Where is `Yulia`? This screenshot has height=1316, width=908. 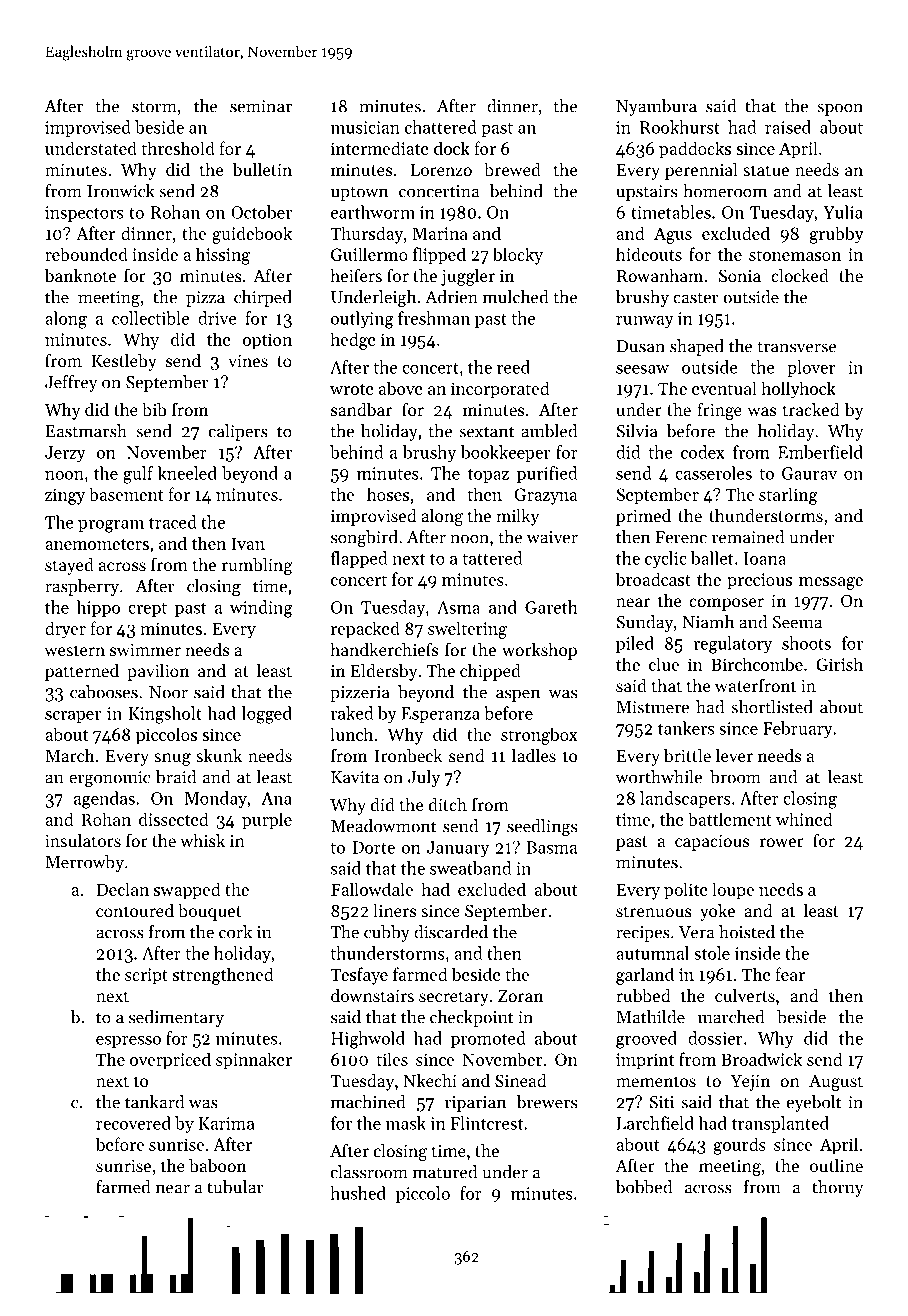 Yulia is located at coordinates (843, 212).
